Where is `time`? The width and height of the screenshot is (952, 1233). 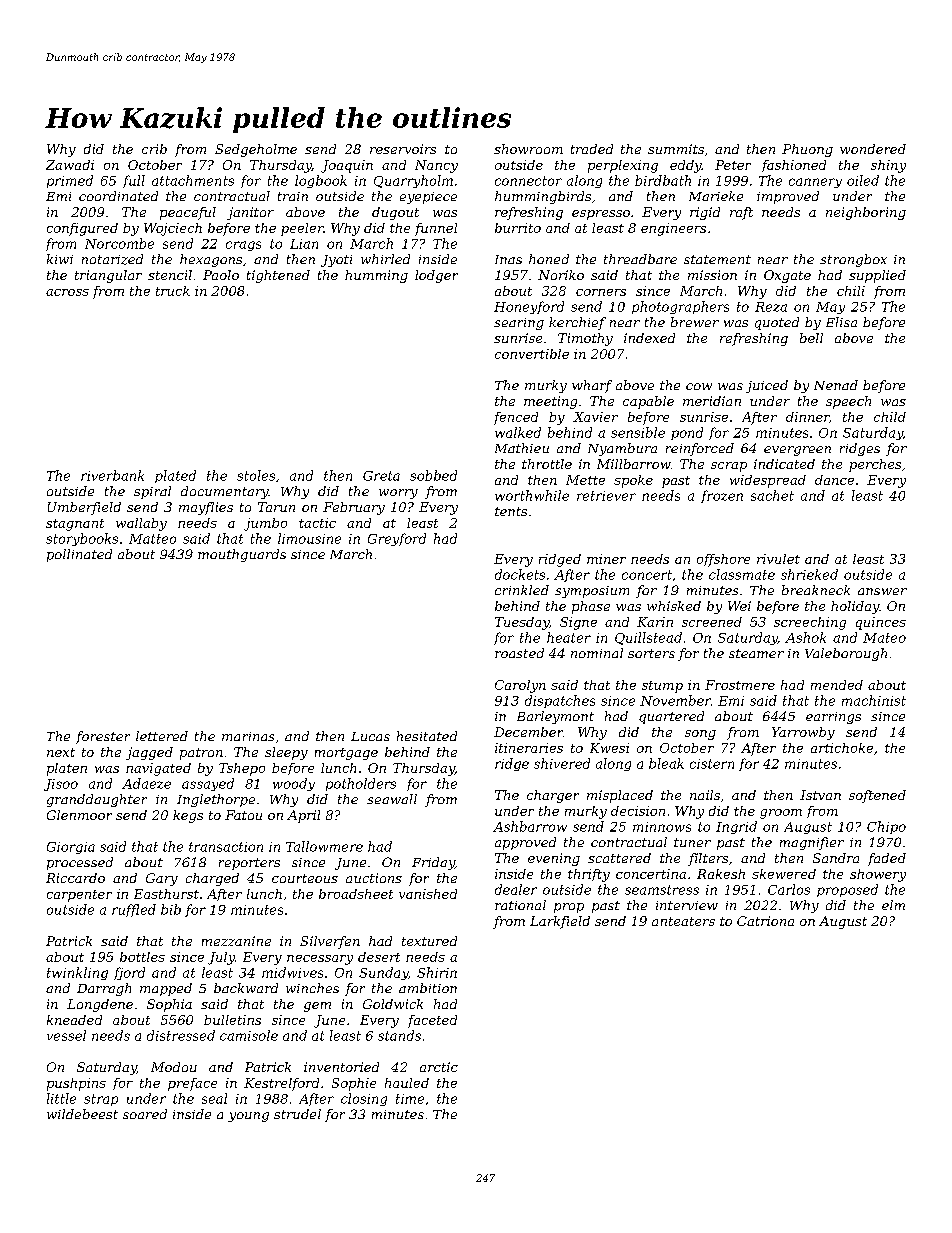
time is located at coordinates (410, 1099).
